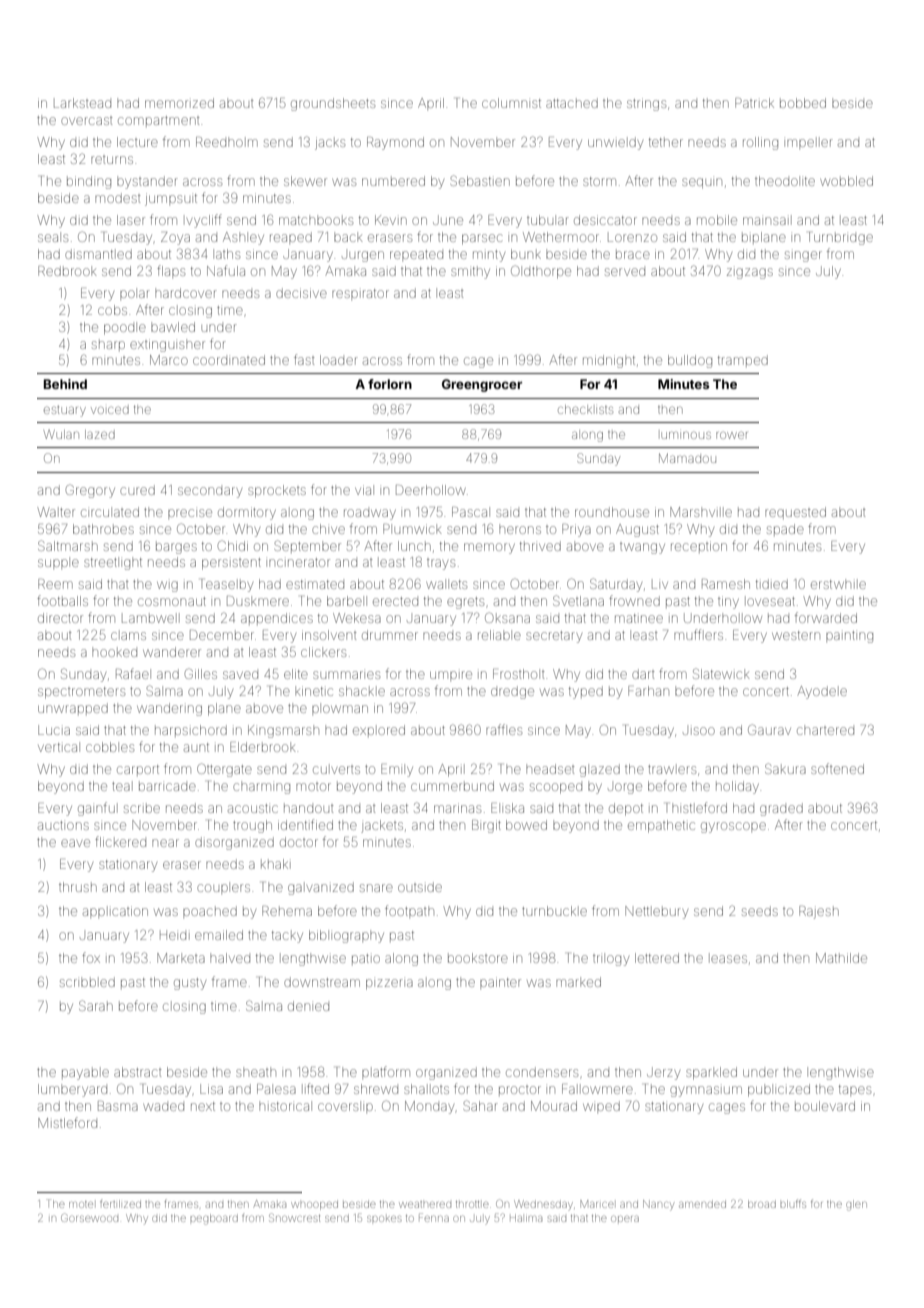  I want to click on voiced, so click(110, 410).
